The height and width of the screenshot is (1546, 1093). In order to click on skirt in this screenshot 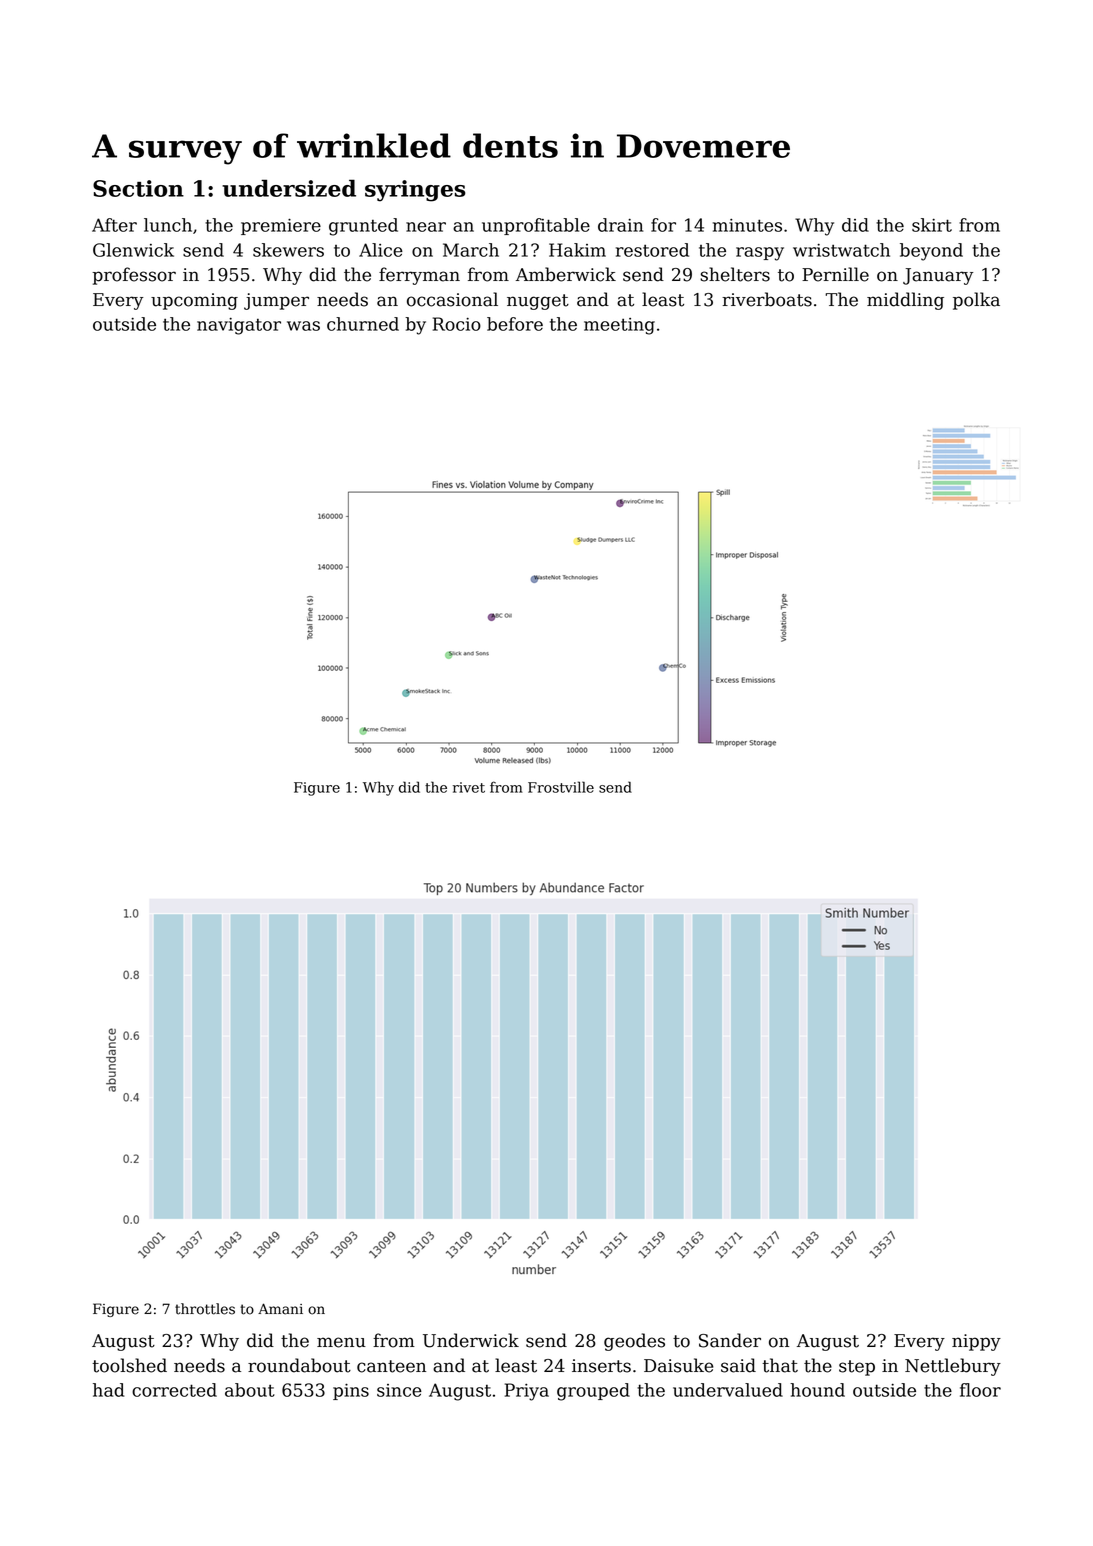, I will do `click(932, 225)`.
